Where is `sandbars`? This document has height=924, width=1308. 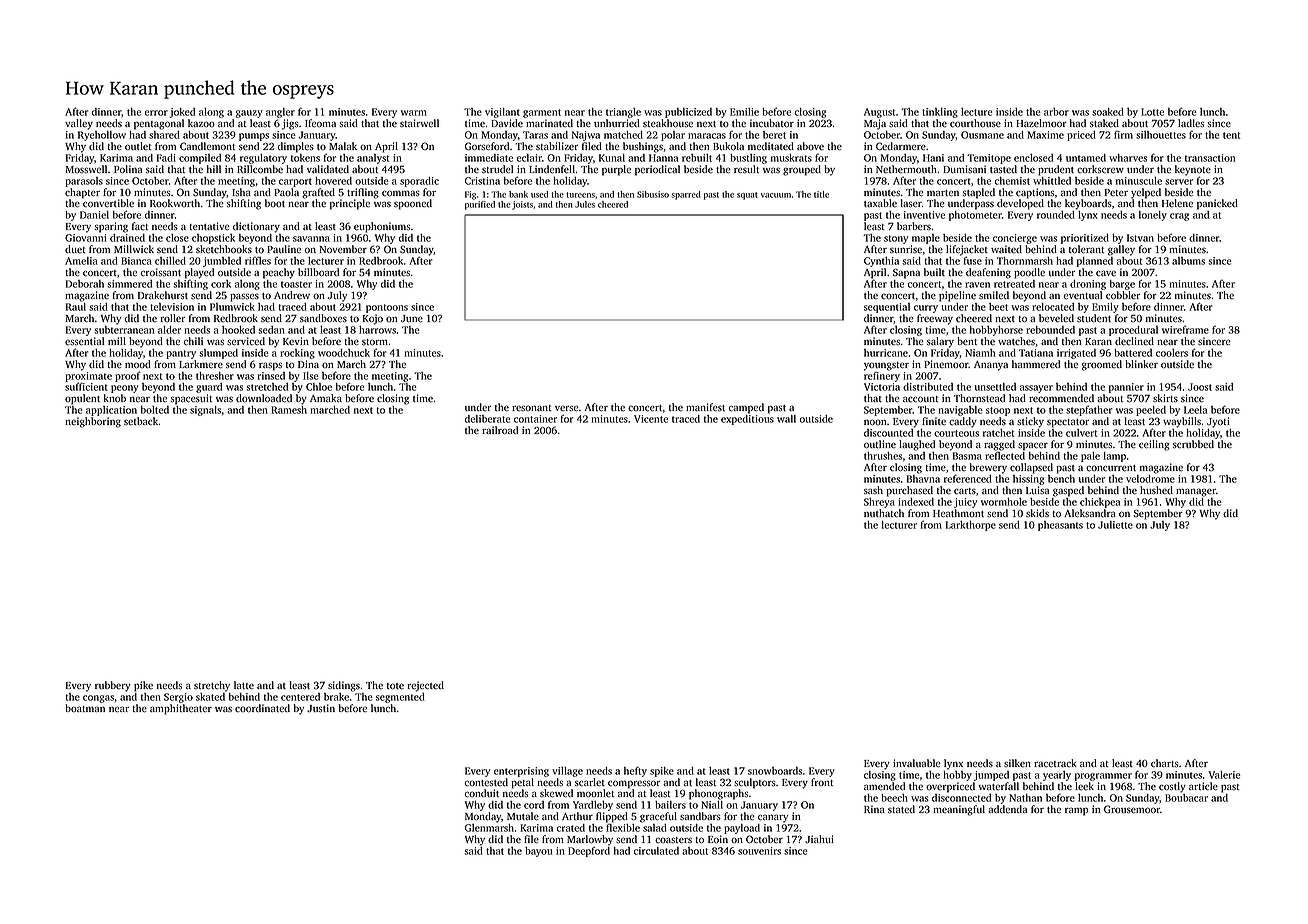 sandbars is located at coordinates (700, 816).
